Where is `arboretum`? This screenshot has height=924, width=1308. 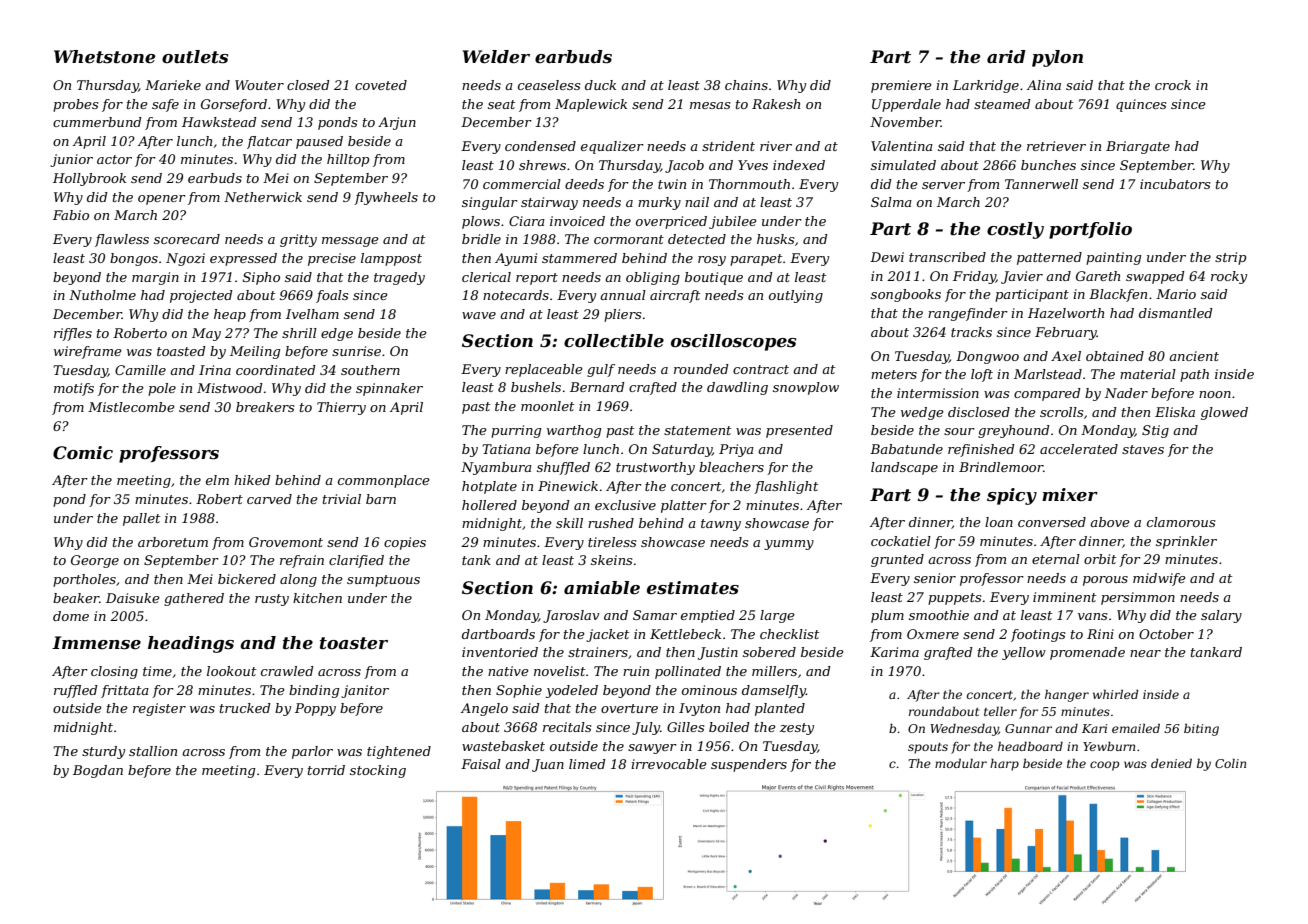 arboretum is located at coordinates (173, 542).
